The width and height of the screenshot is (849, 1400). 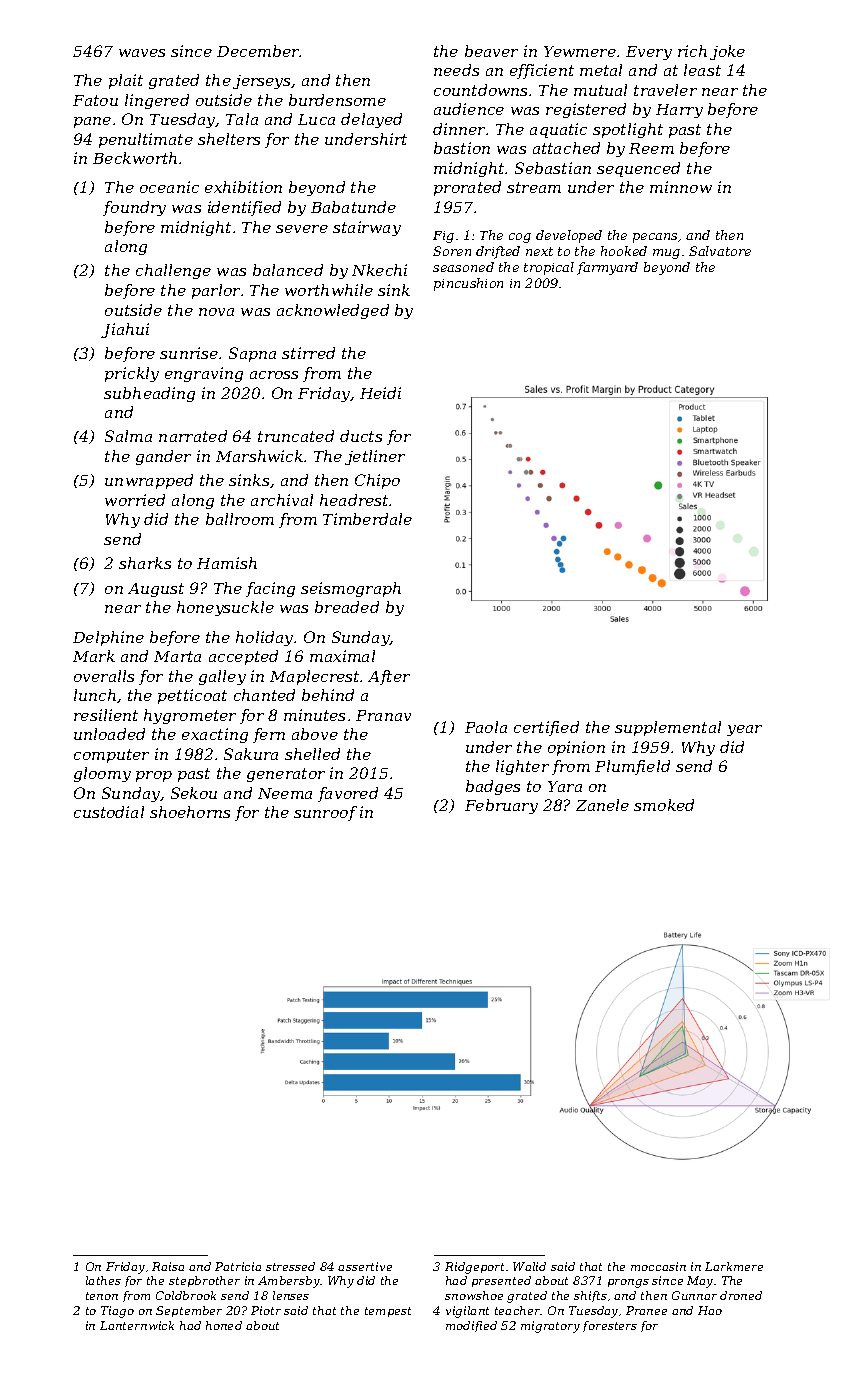 I want to click on Walid, so click(x=529, y=1266).
